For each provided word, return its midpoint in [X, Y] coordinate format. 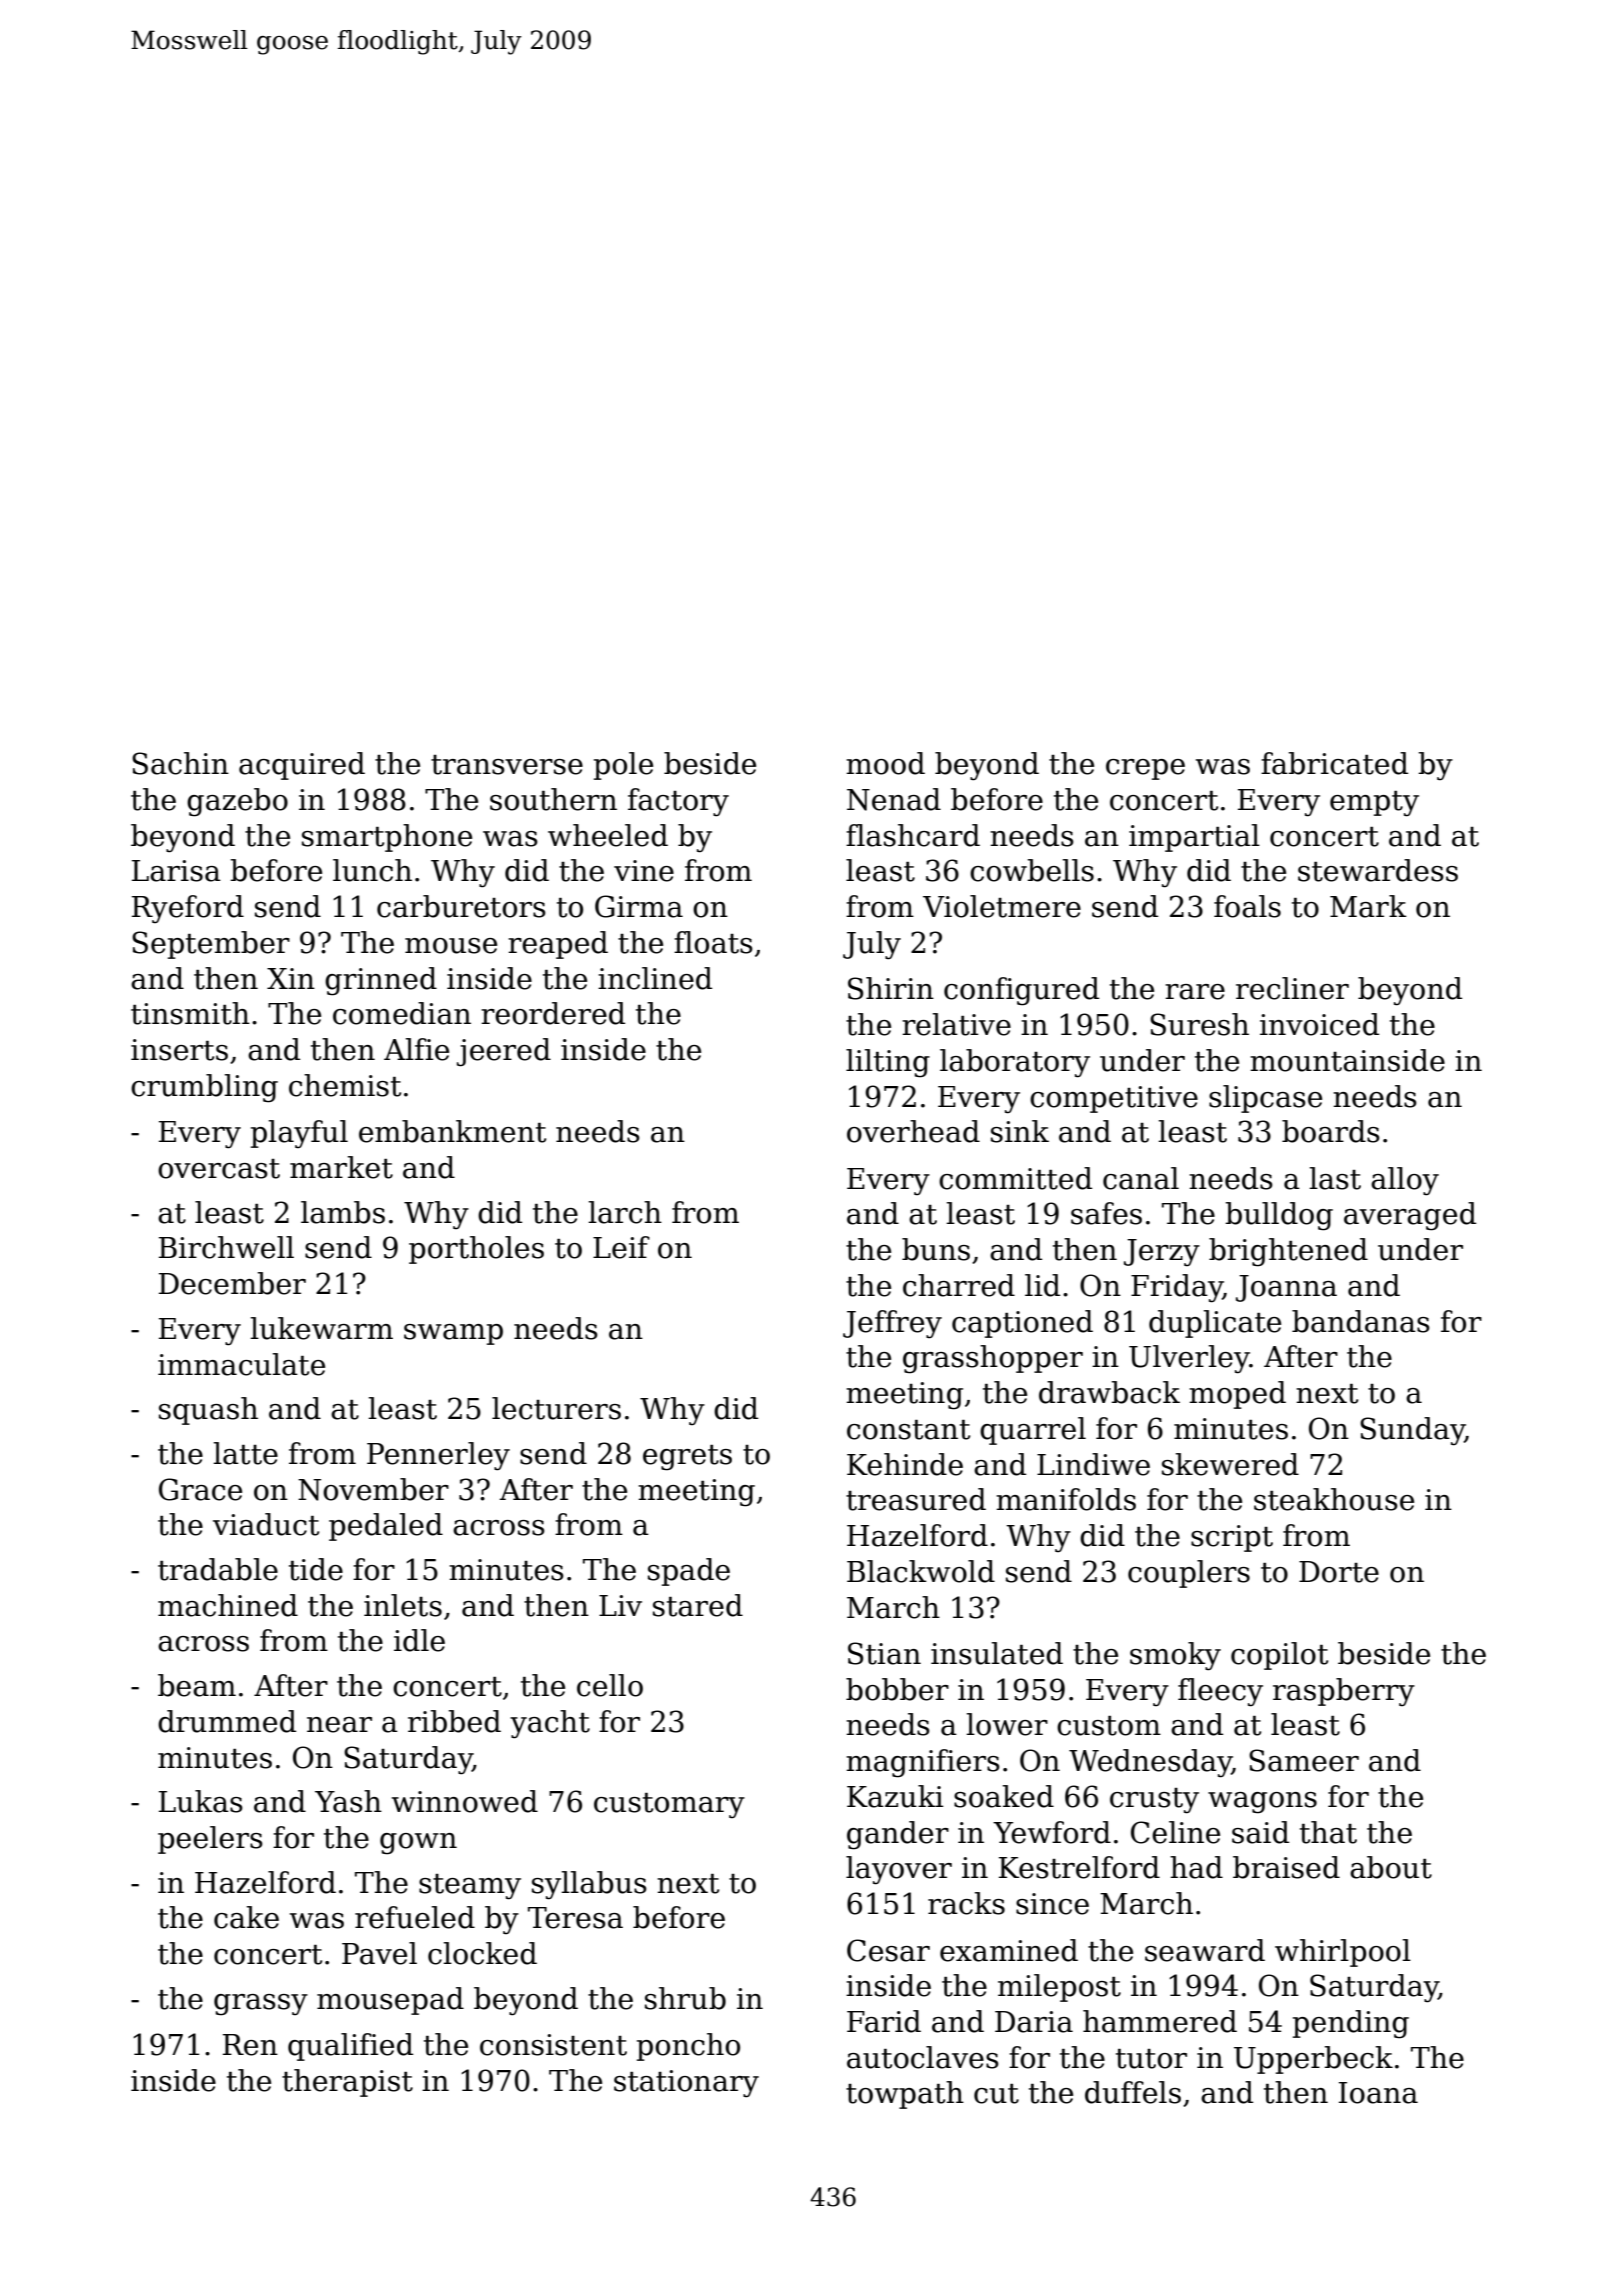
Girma [639, 906]
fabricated [1334, 763]
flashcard [913, 835]
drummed [227, 1721]
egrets [687, 1458]
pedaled [386, 1527]
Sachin [180, 763]
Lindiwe [1093, 1464]
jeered [504, 1052]
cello [610, 1685]
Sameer [1304, 1760]
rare [1195, 992]
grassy [261, 2005]
